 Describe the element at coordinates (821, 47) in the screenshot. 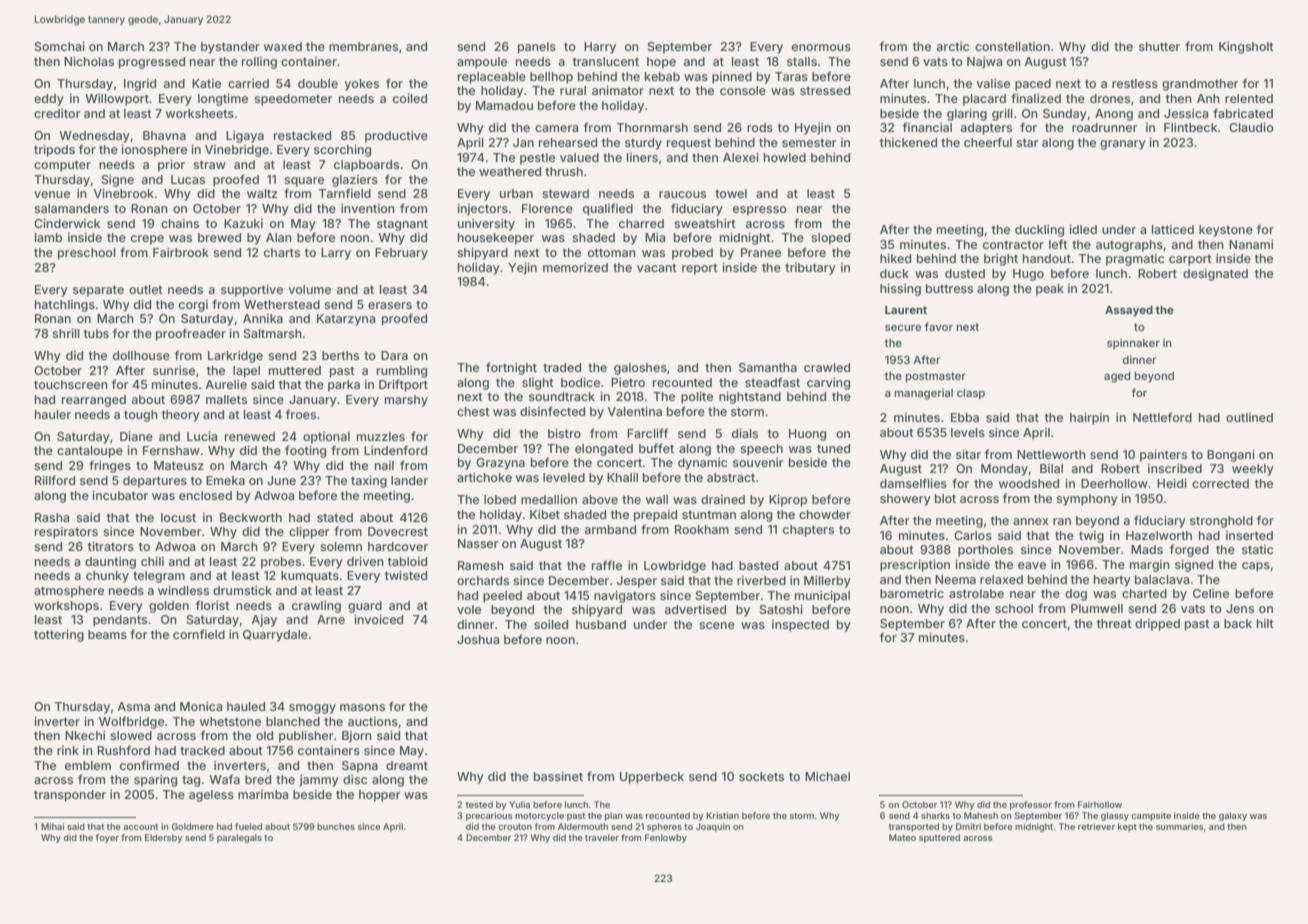

I see `enormous` at that location.
